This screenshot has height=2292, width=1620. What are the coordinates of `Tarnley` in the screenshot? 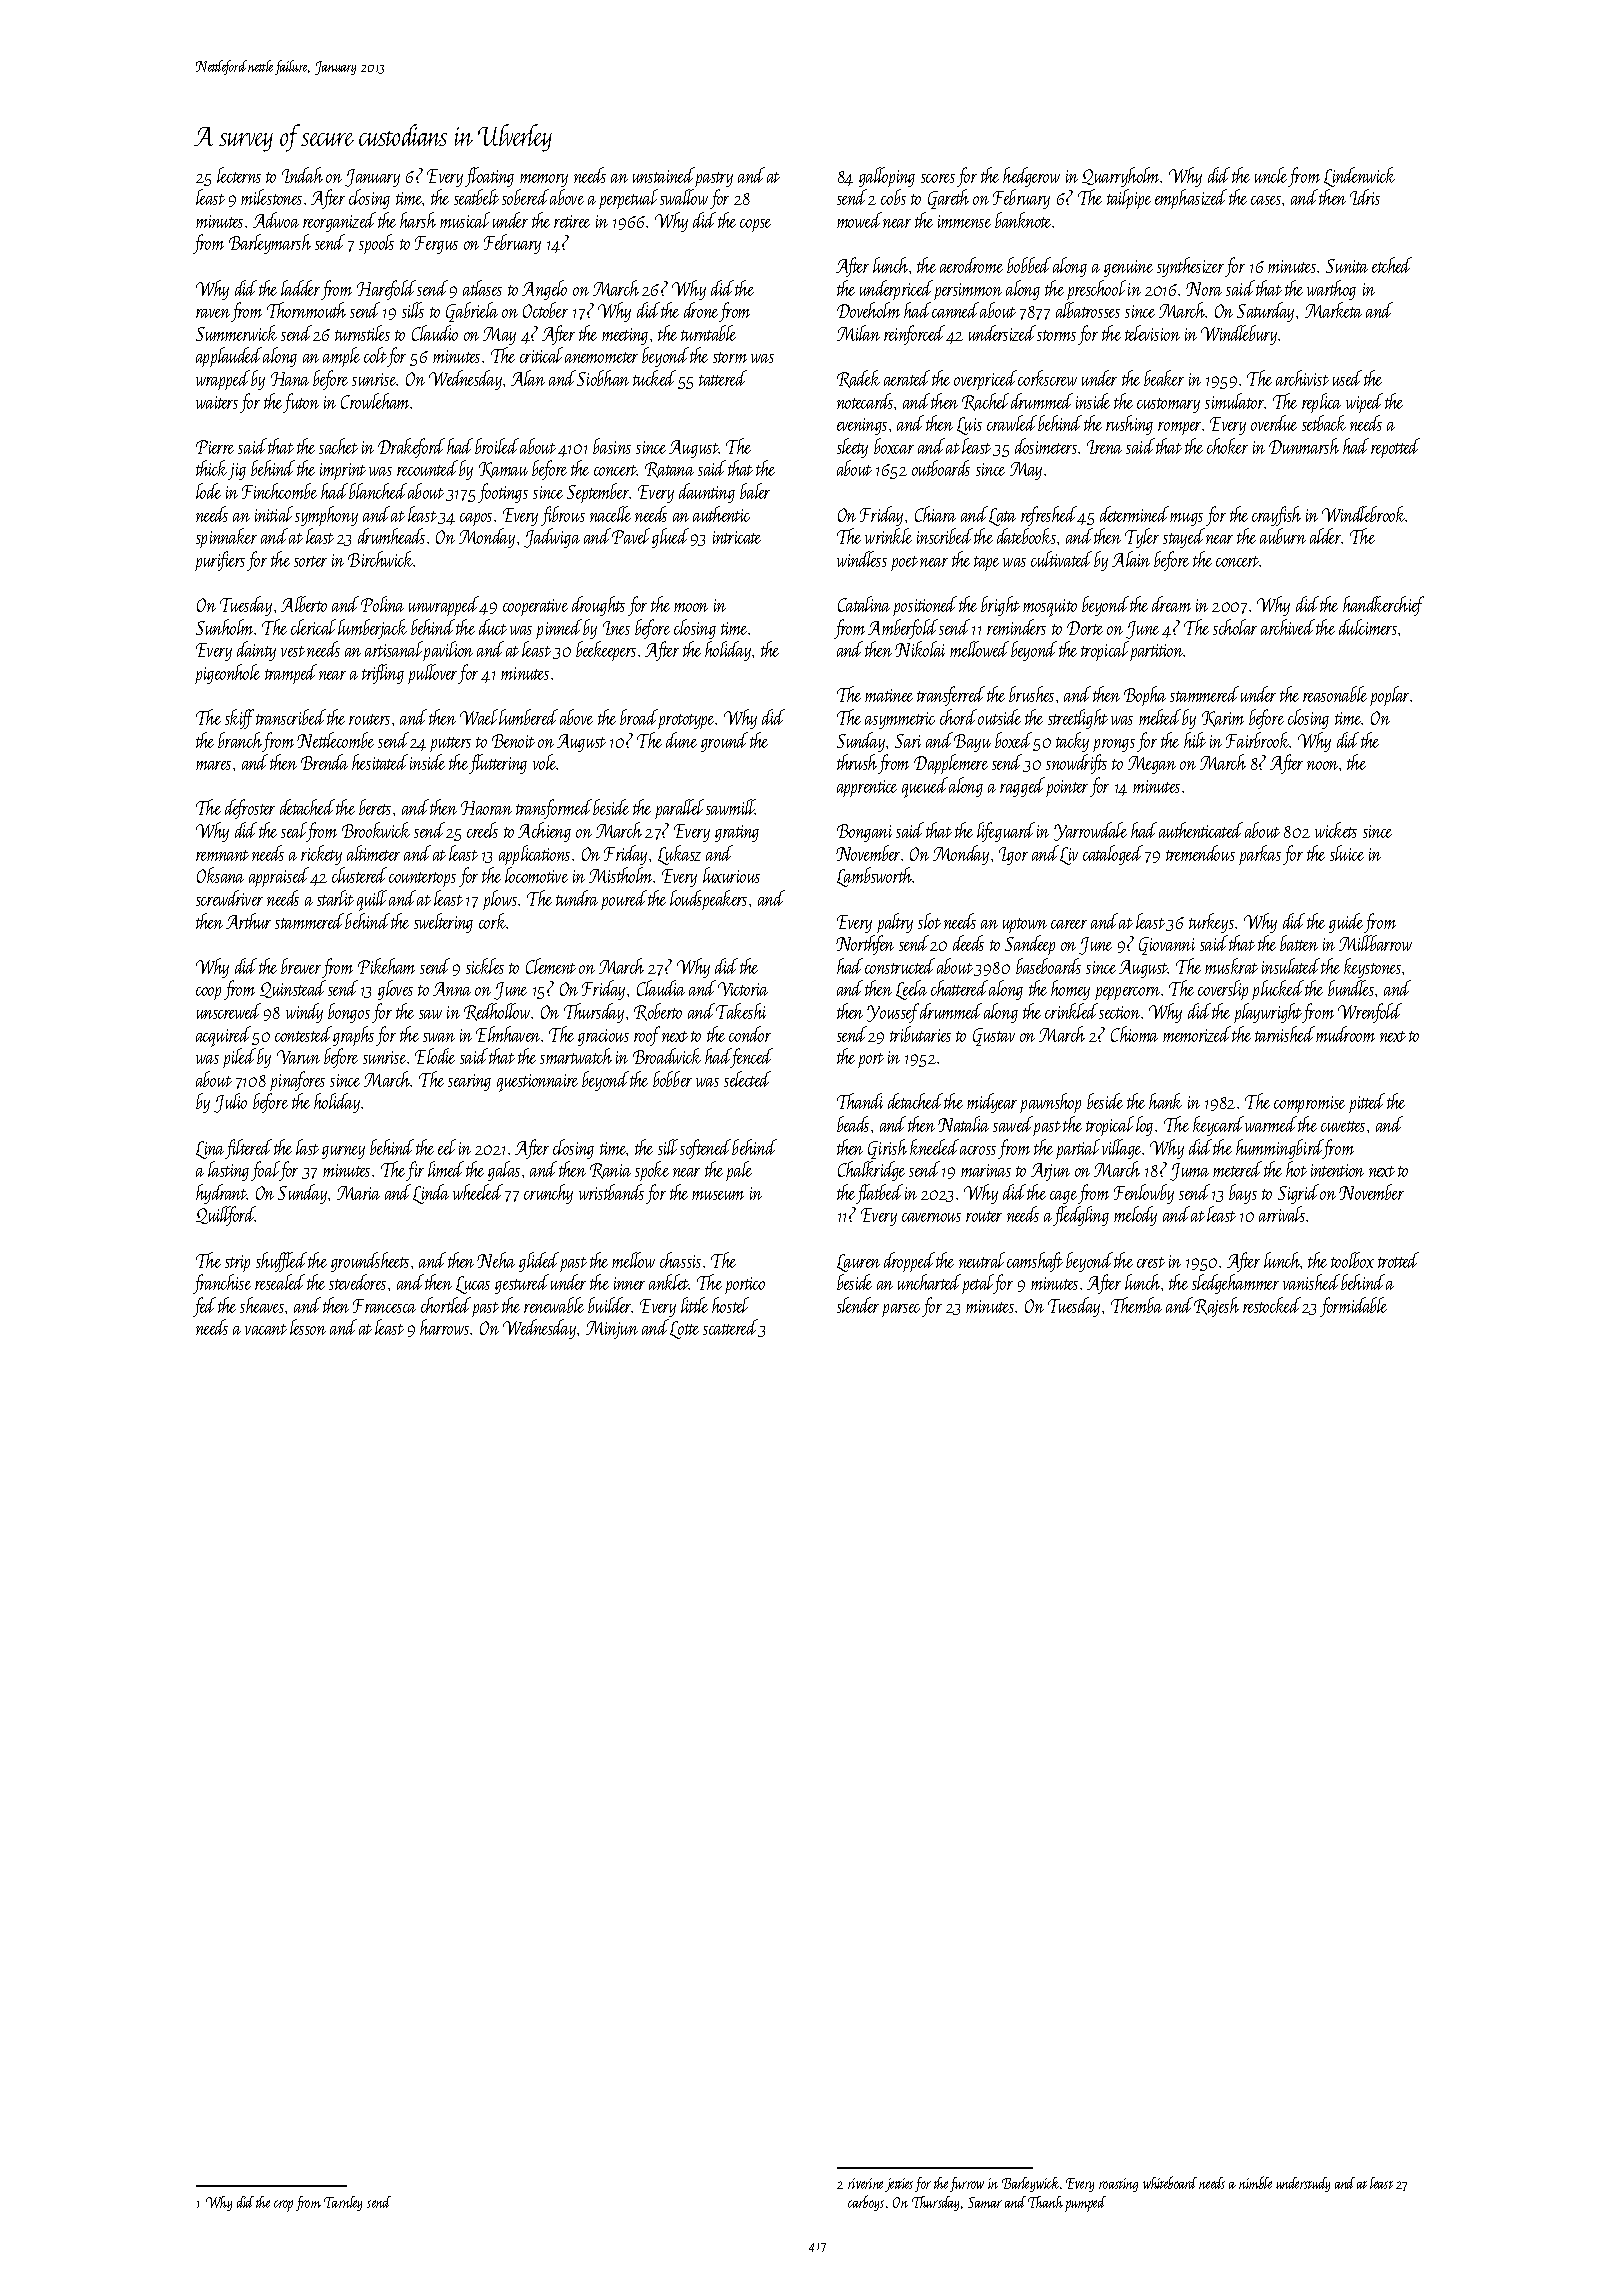 It's located at (343, 2203).
